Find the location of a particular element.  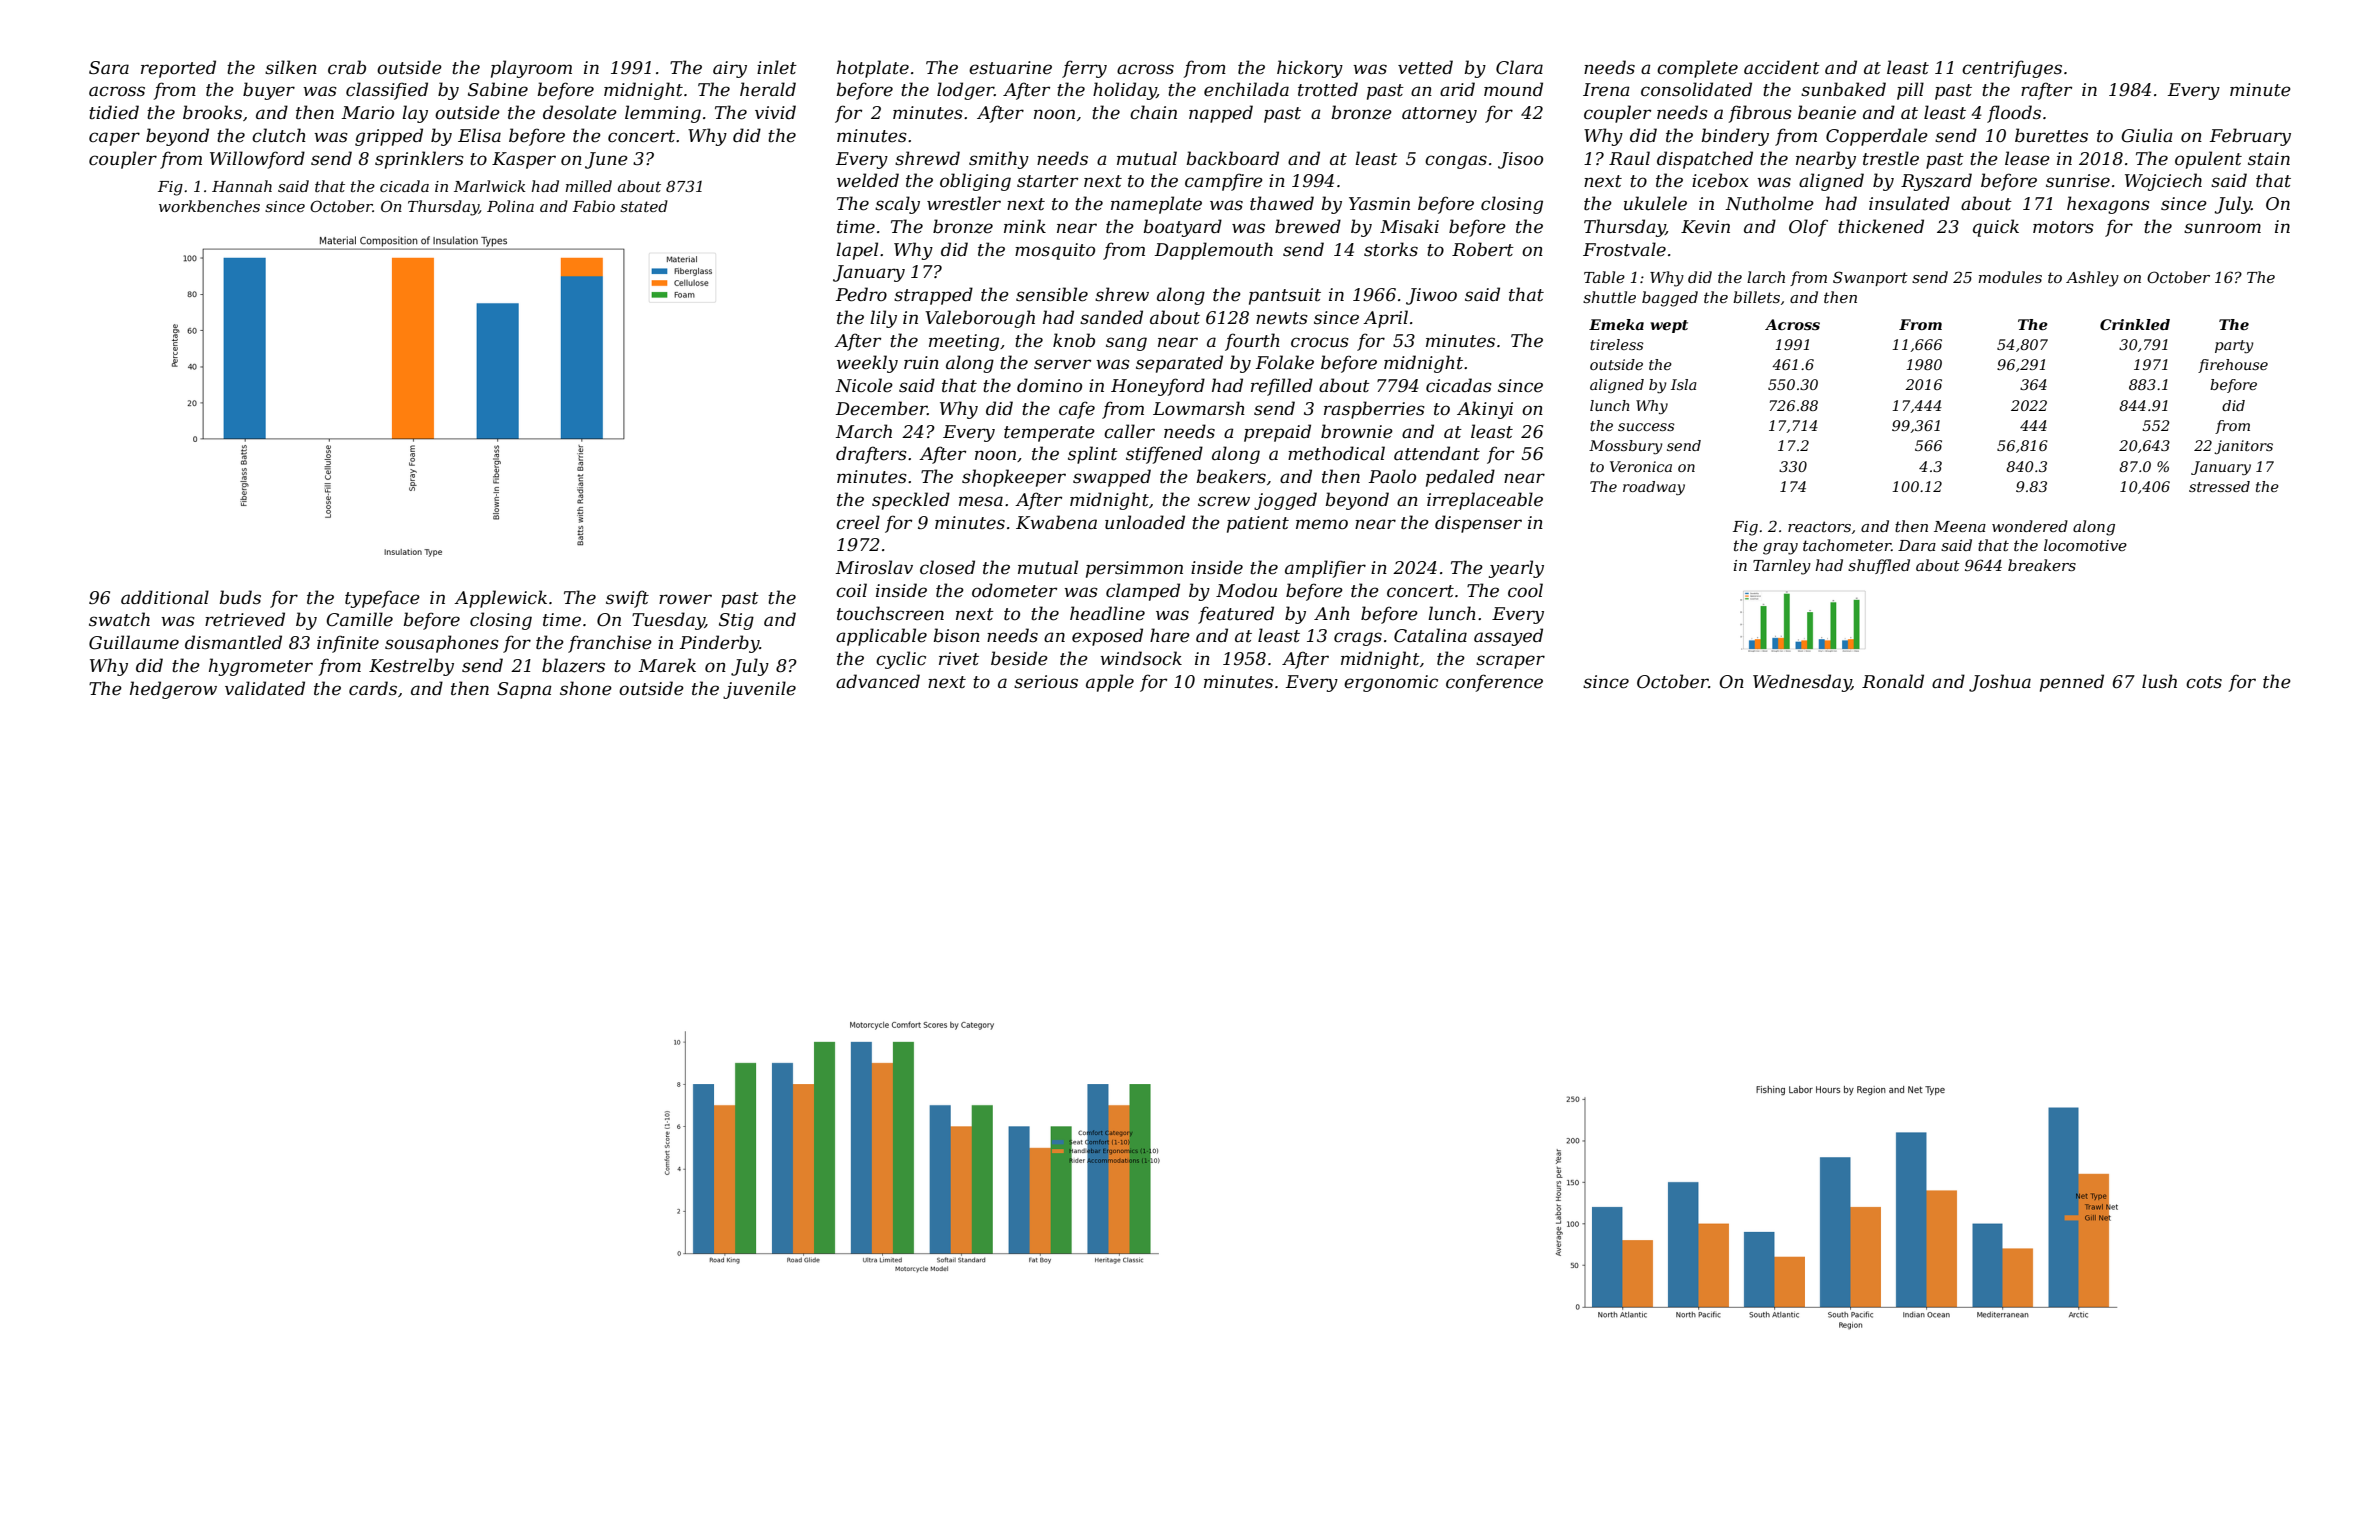

sousaphones is located at coordinates (442, 644).
